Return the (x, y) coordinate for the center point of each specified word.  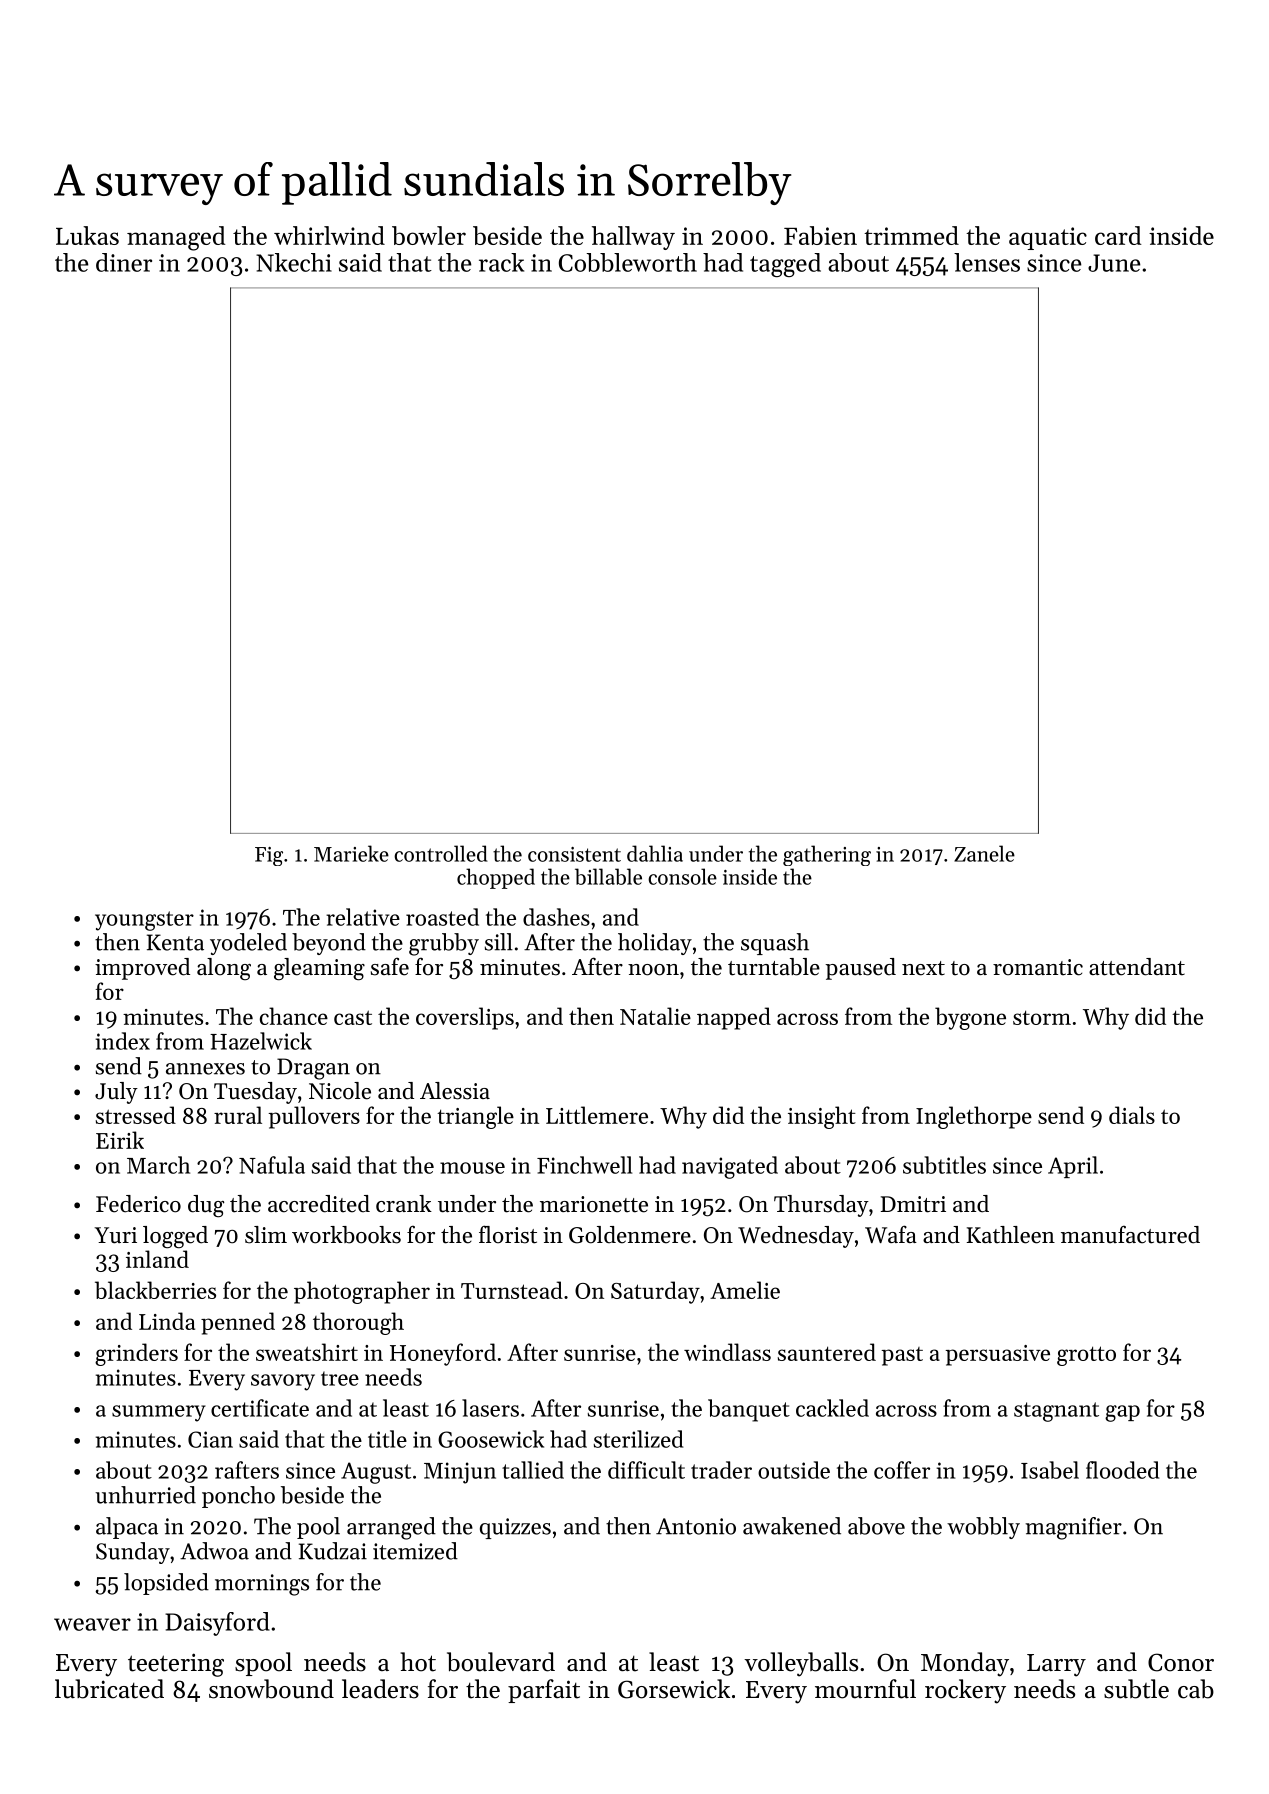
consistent (574, 854)
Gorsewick (674, 1689)
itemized (415, 1551)
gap (1122, 1413)
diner (124, 262)
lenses (987, 262)
